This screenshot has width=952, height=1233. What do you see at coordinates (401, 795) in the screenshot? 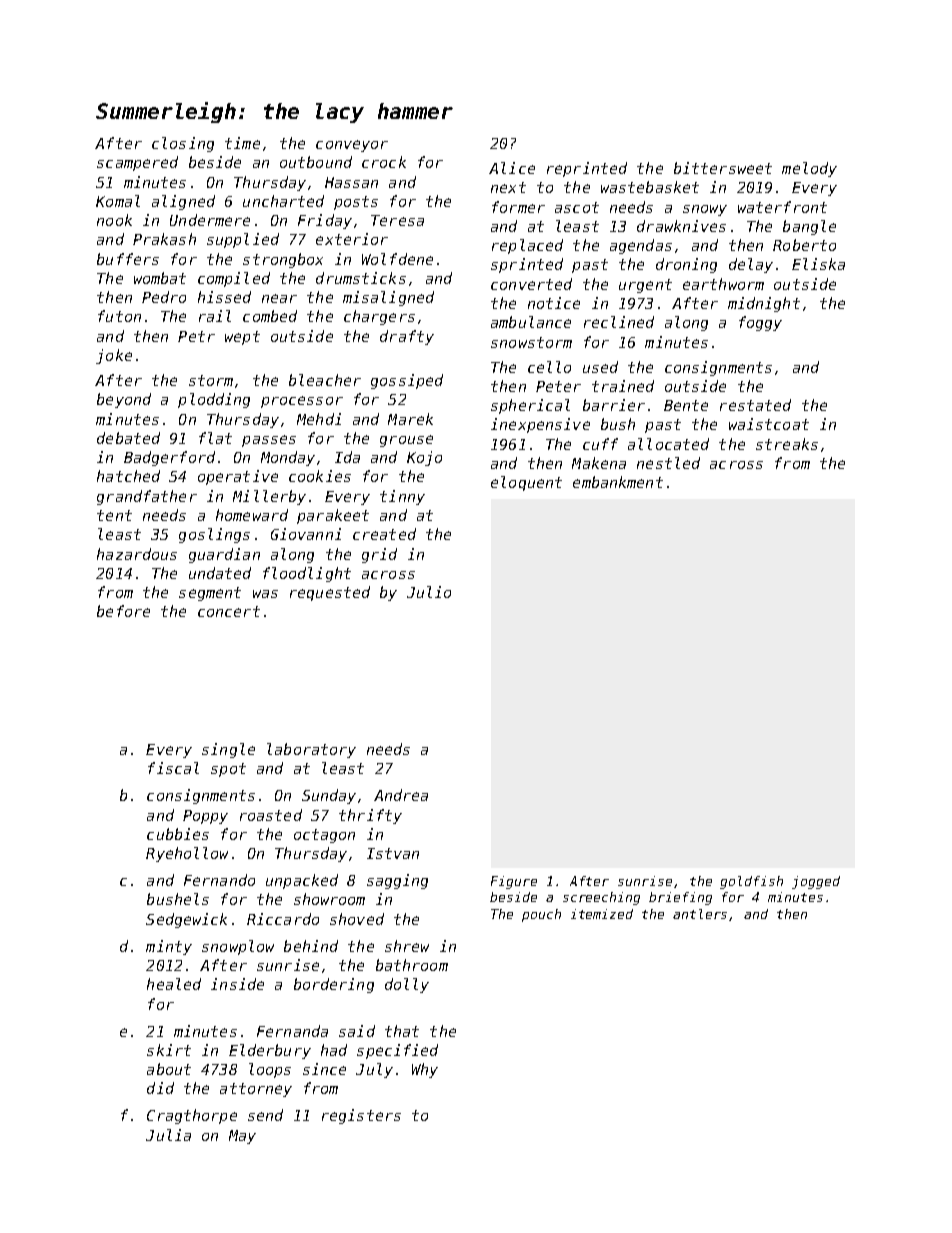
I see `Andrea` at bounding box center [401, 795].
